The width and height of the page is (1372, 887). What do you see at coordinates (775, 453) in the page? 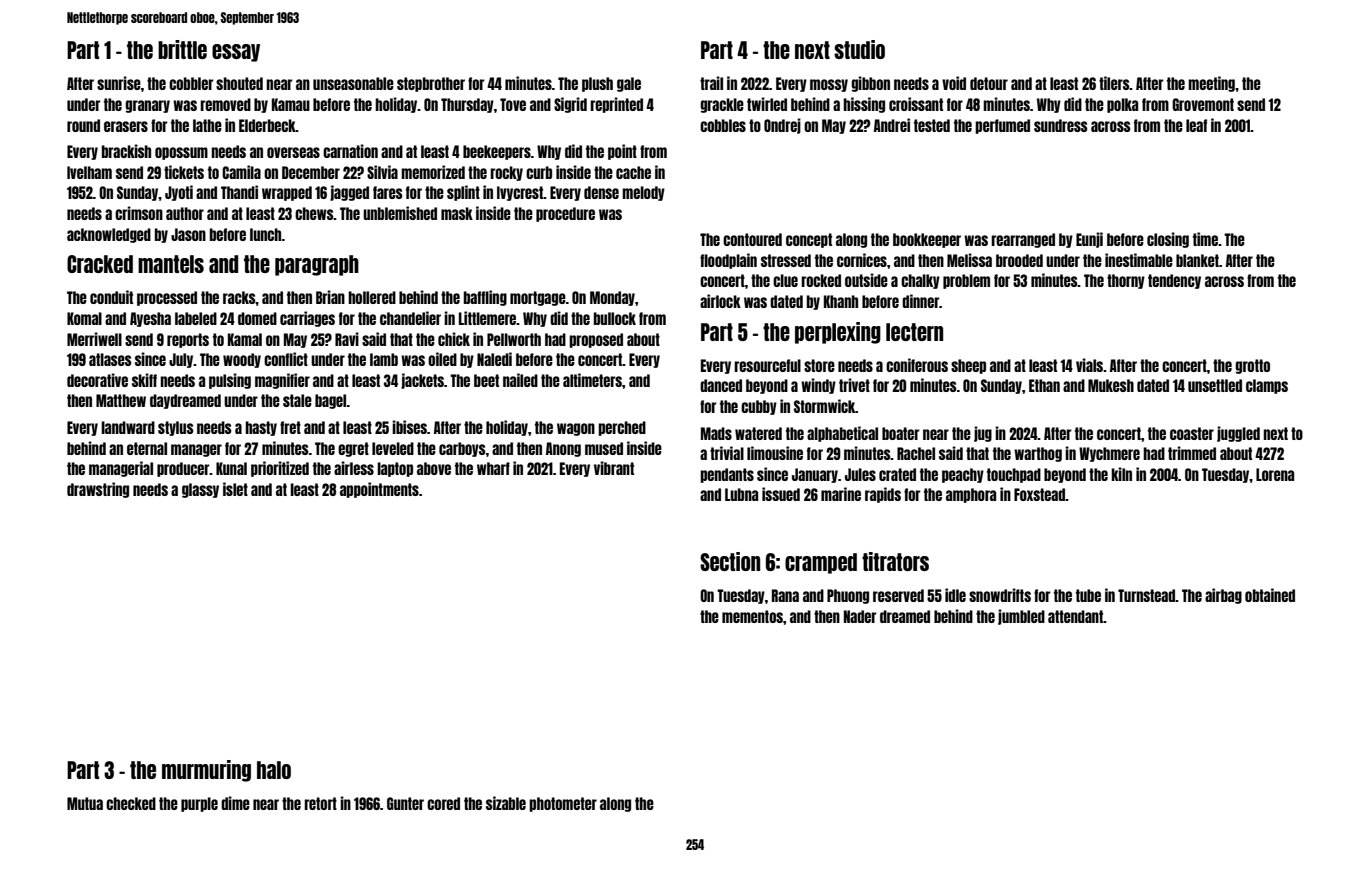
I see `limousine` at bounding box center [775, 453].
